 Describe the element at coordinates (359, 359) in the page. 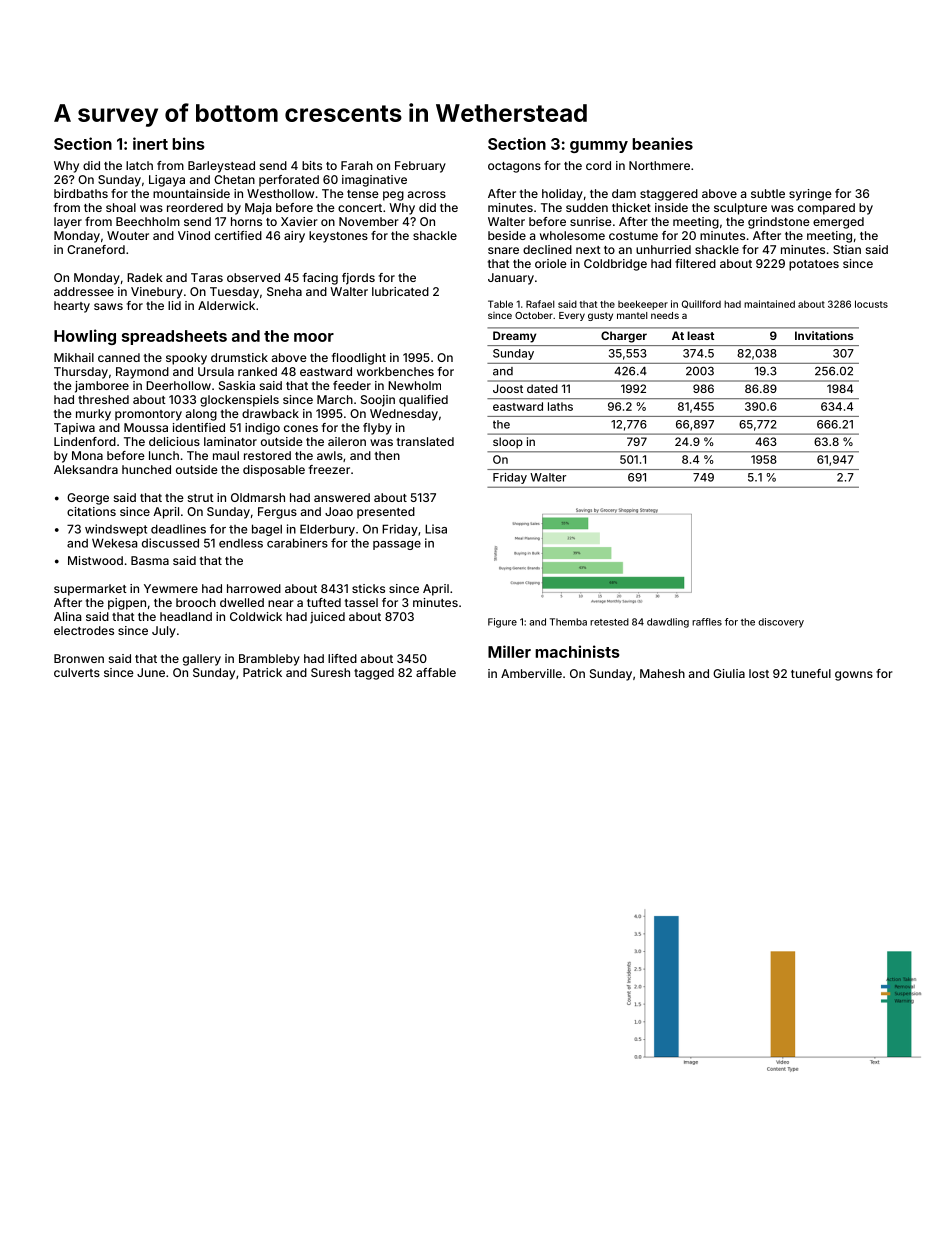

I see `floodlight` at that location.
